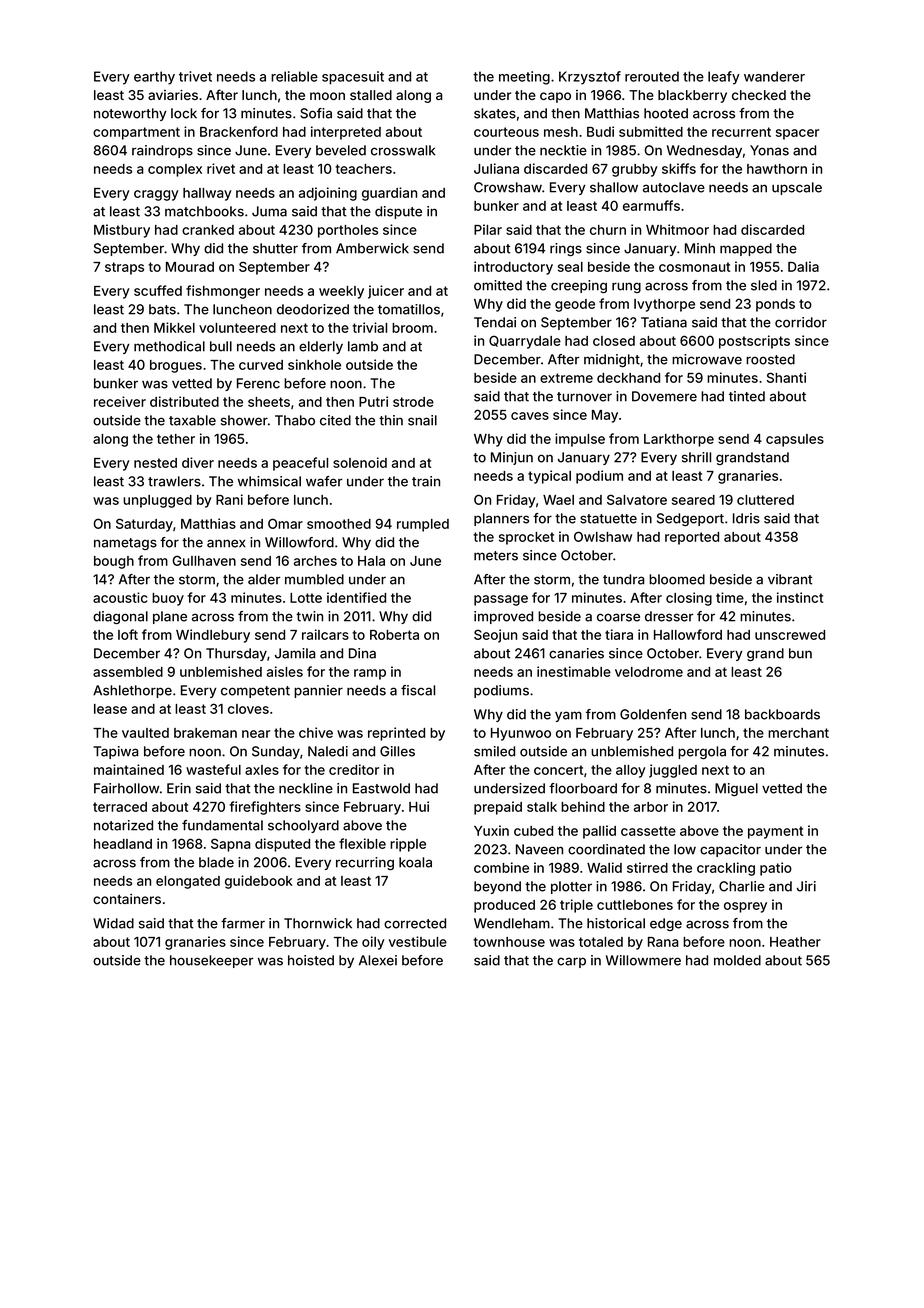  What do you see at coordinates (204, 560) in the screenshot?
I see `Gullhaven` at bounding box center [204, 560].
